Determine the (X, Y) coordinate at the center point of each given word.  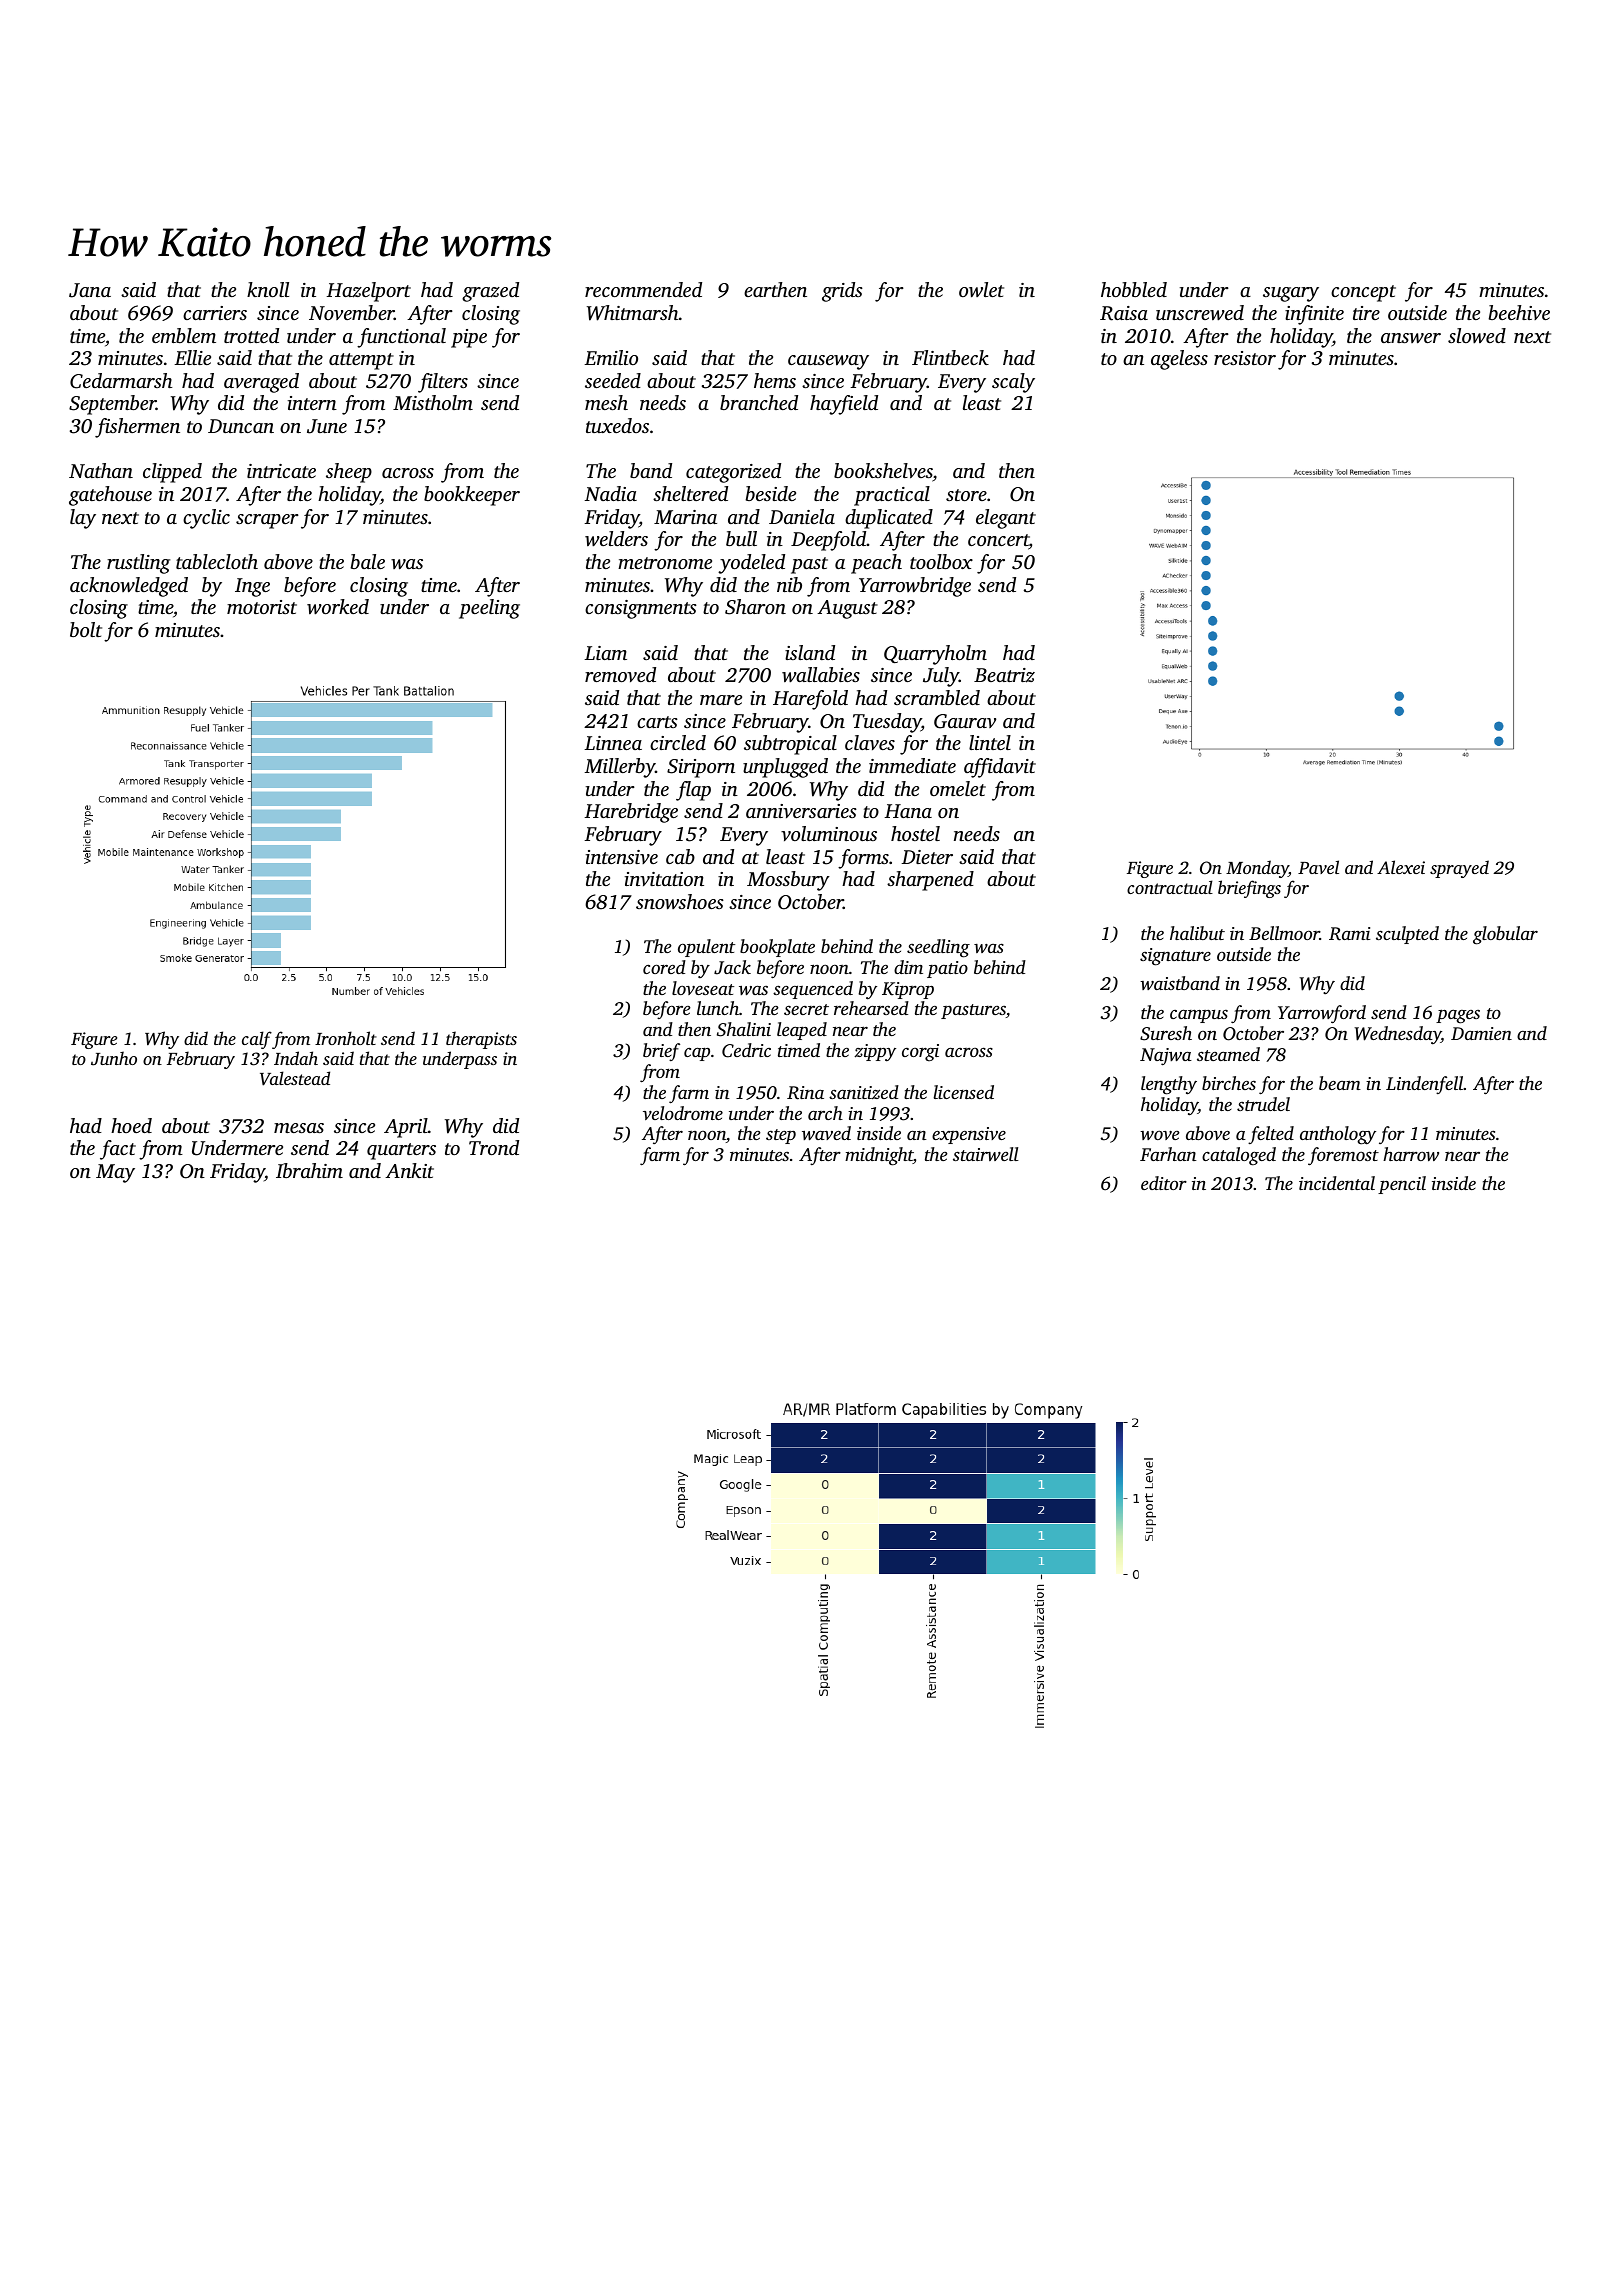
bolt (86, 629)
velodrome (683, 1113)
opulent (706, 948)
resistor (1245, 358)
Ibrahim (309, 1170)
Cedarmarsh (121, 381)
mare (721, 700)
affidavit (1000, 768)
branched (759, 402)
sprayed (1459, 869)
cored (664, 967)
